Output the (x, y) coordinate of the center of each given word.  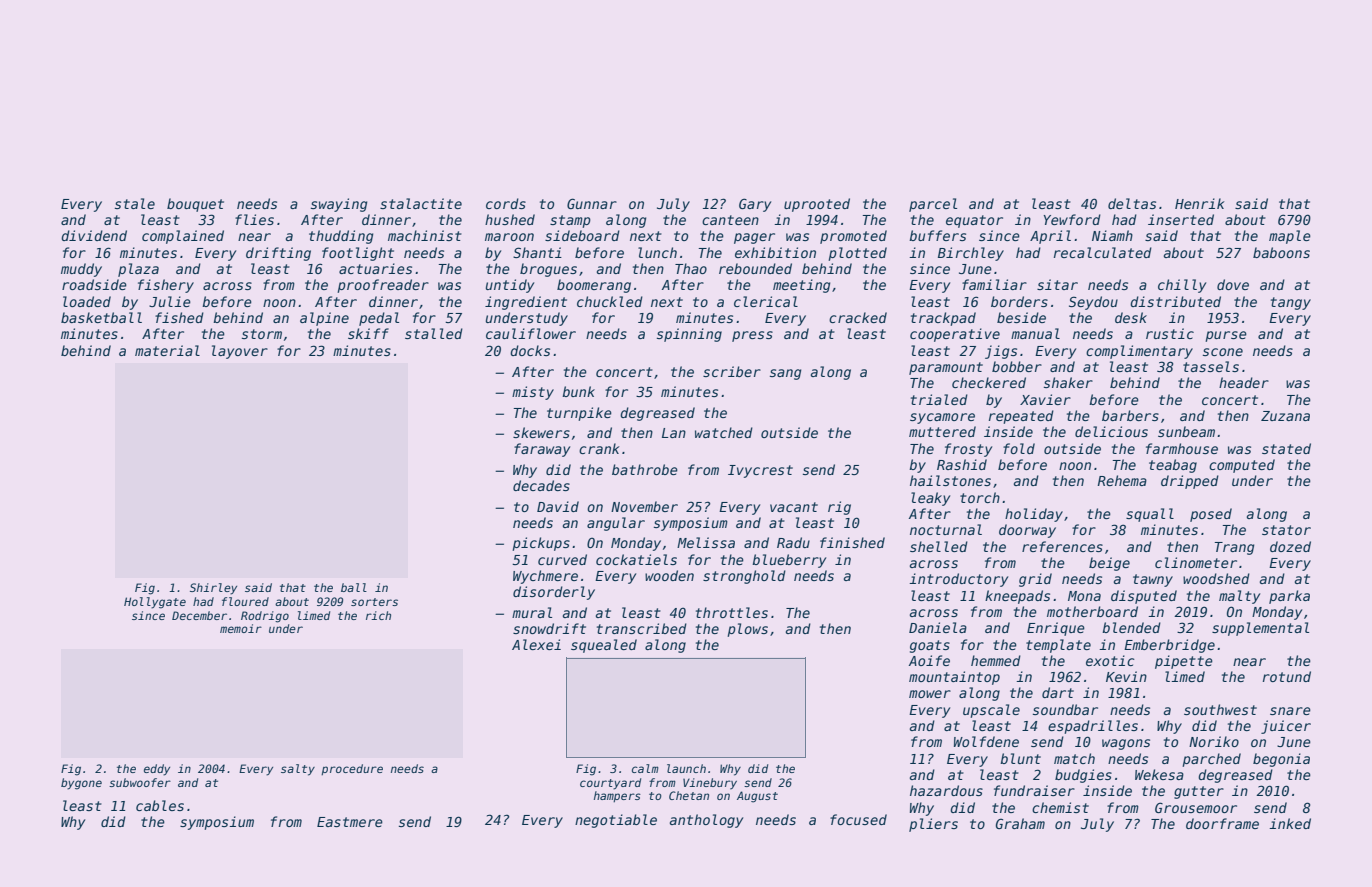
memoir (241, 628)
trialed (939, 399)
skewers (541, 432)
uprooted (817, 205)
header (1244, 382)
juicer (1286, 727)
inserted (1181, 219)
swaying (339, 205)
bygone (81, 784)
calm (645, 768)
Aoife (929, 660)
